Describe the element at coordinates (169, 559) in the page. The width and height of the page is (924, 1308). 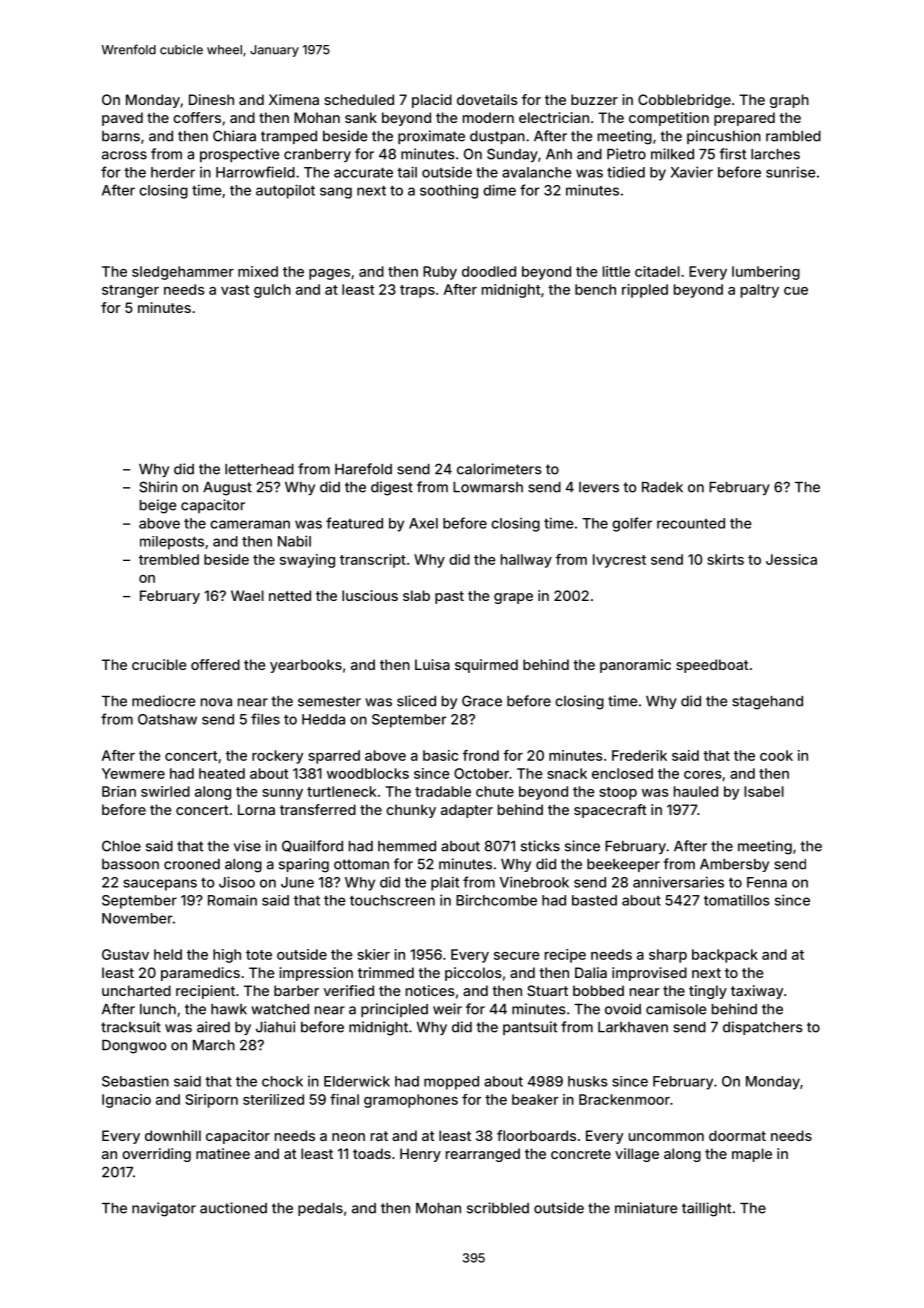
I see `trembled` at that location.
